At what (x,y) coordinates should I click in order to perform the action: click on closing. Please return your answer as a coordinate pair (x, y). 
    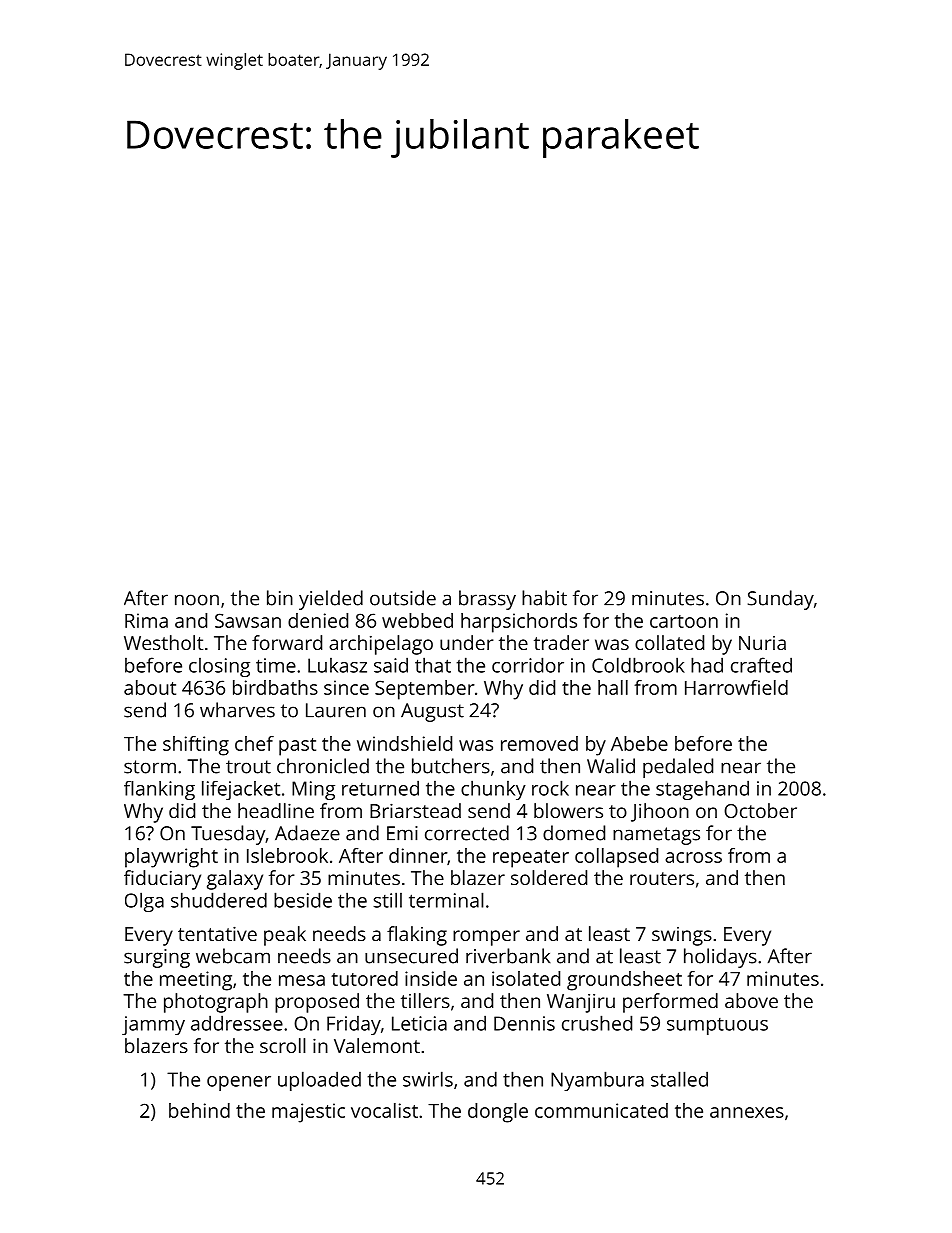
    Looking at the image, I should click on (219, 667).
